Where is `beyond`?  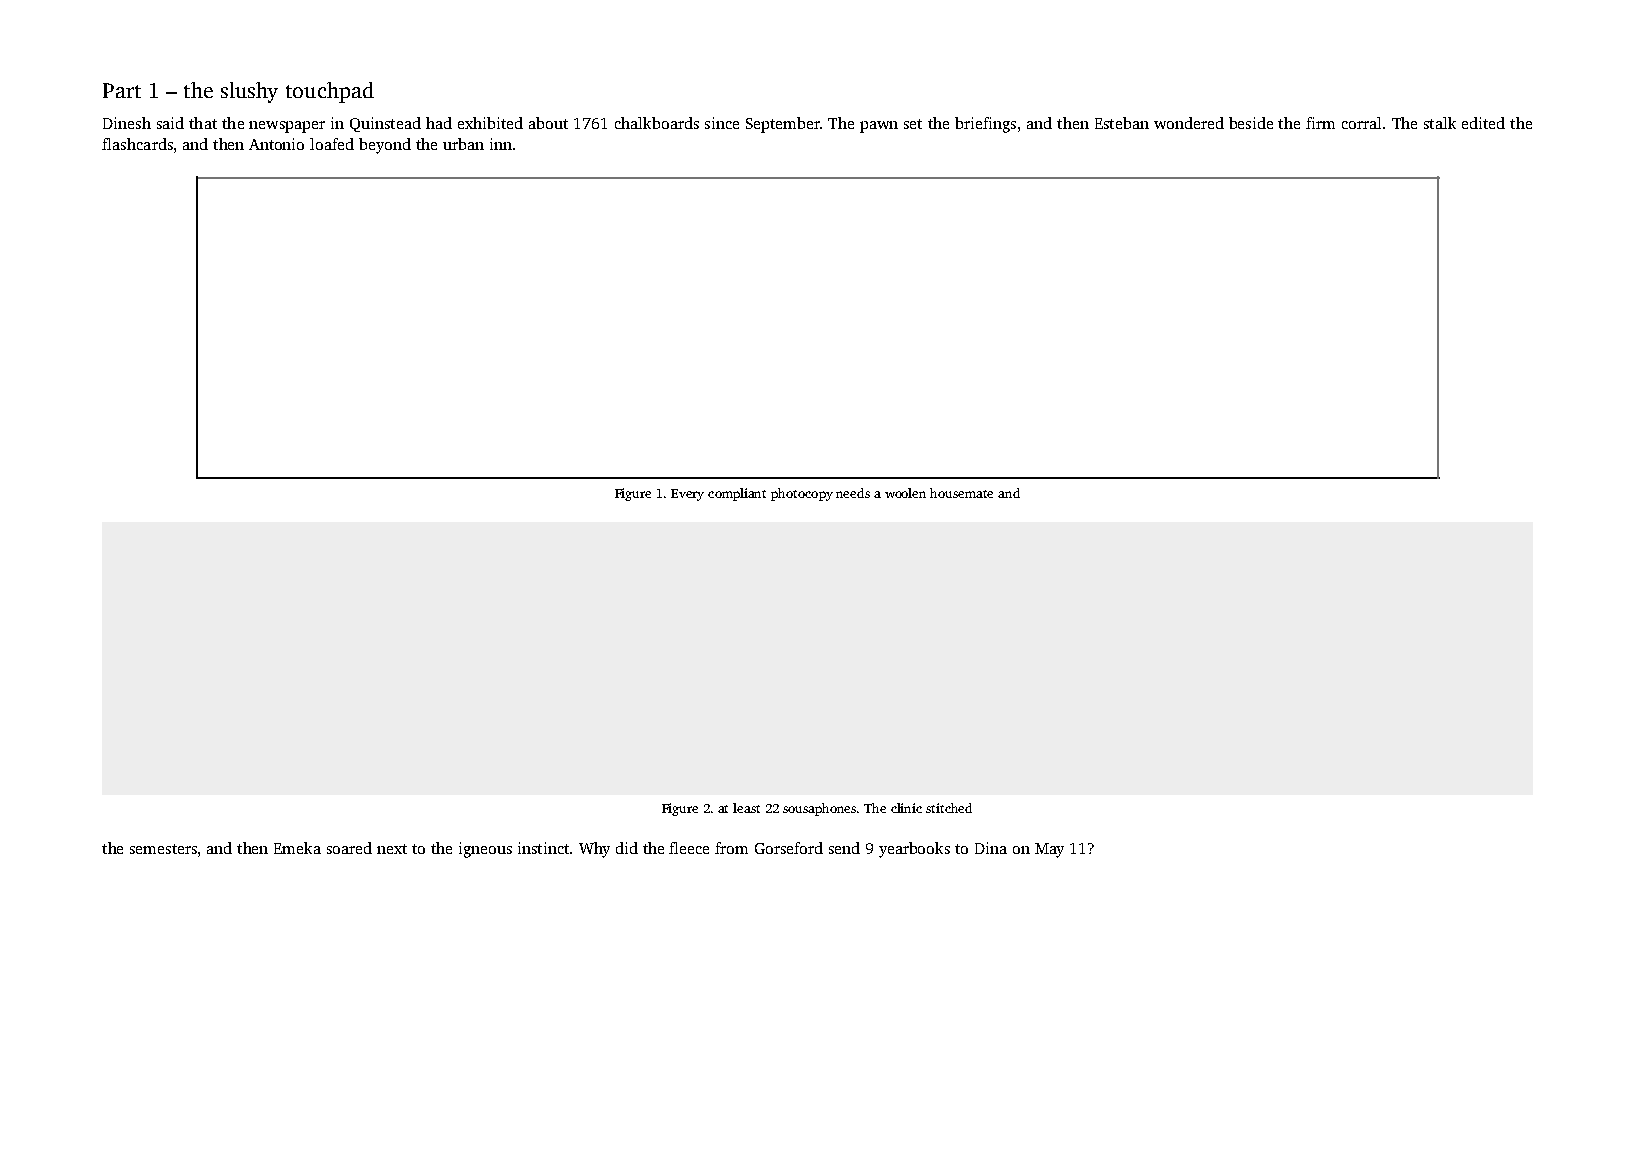
beyond is located at coordinates (385, 146).
